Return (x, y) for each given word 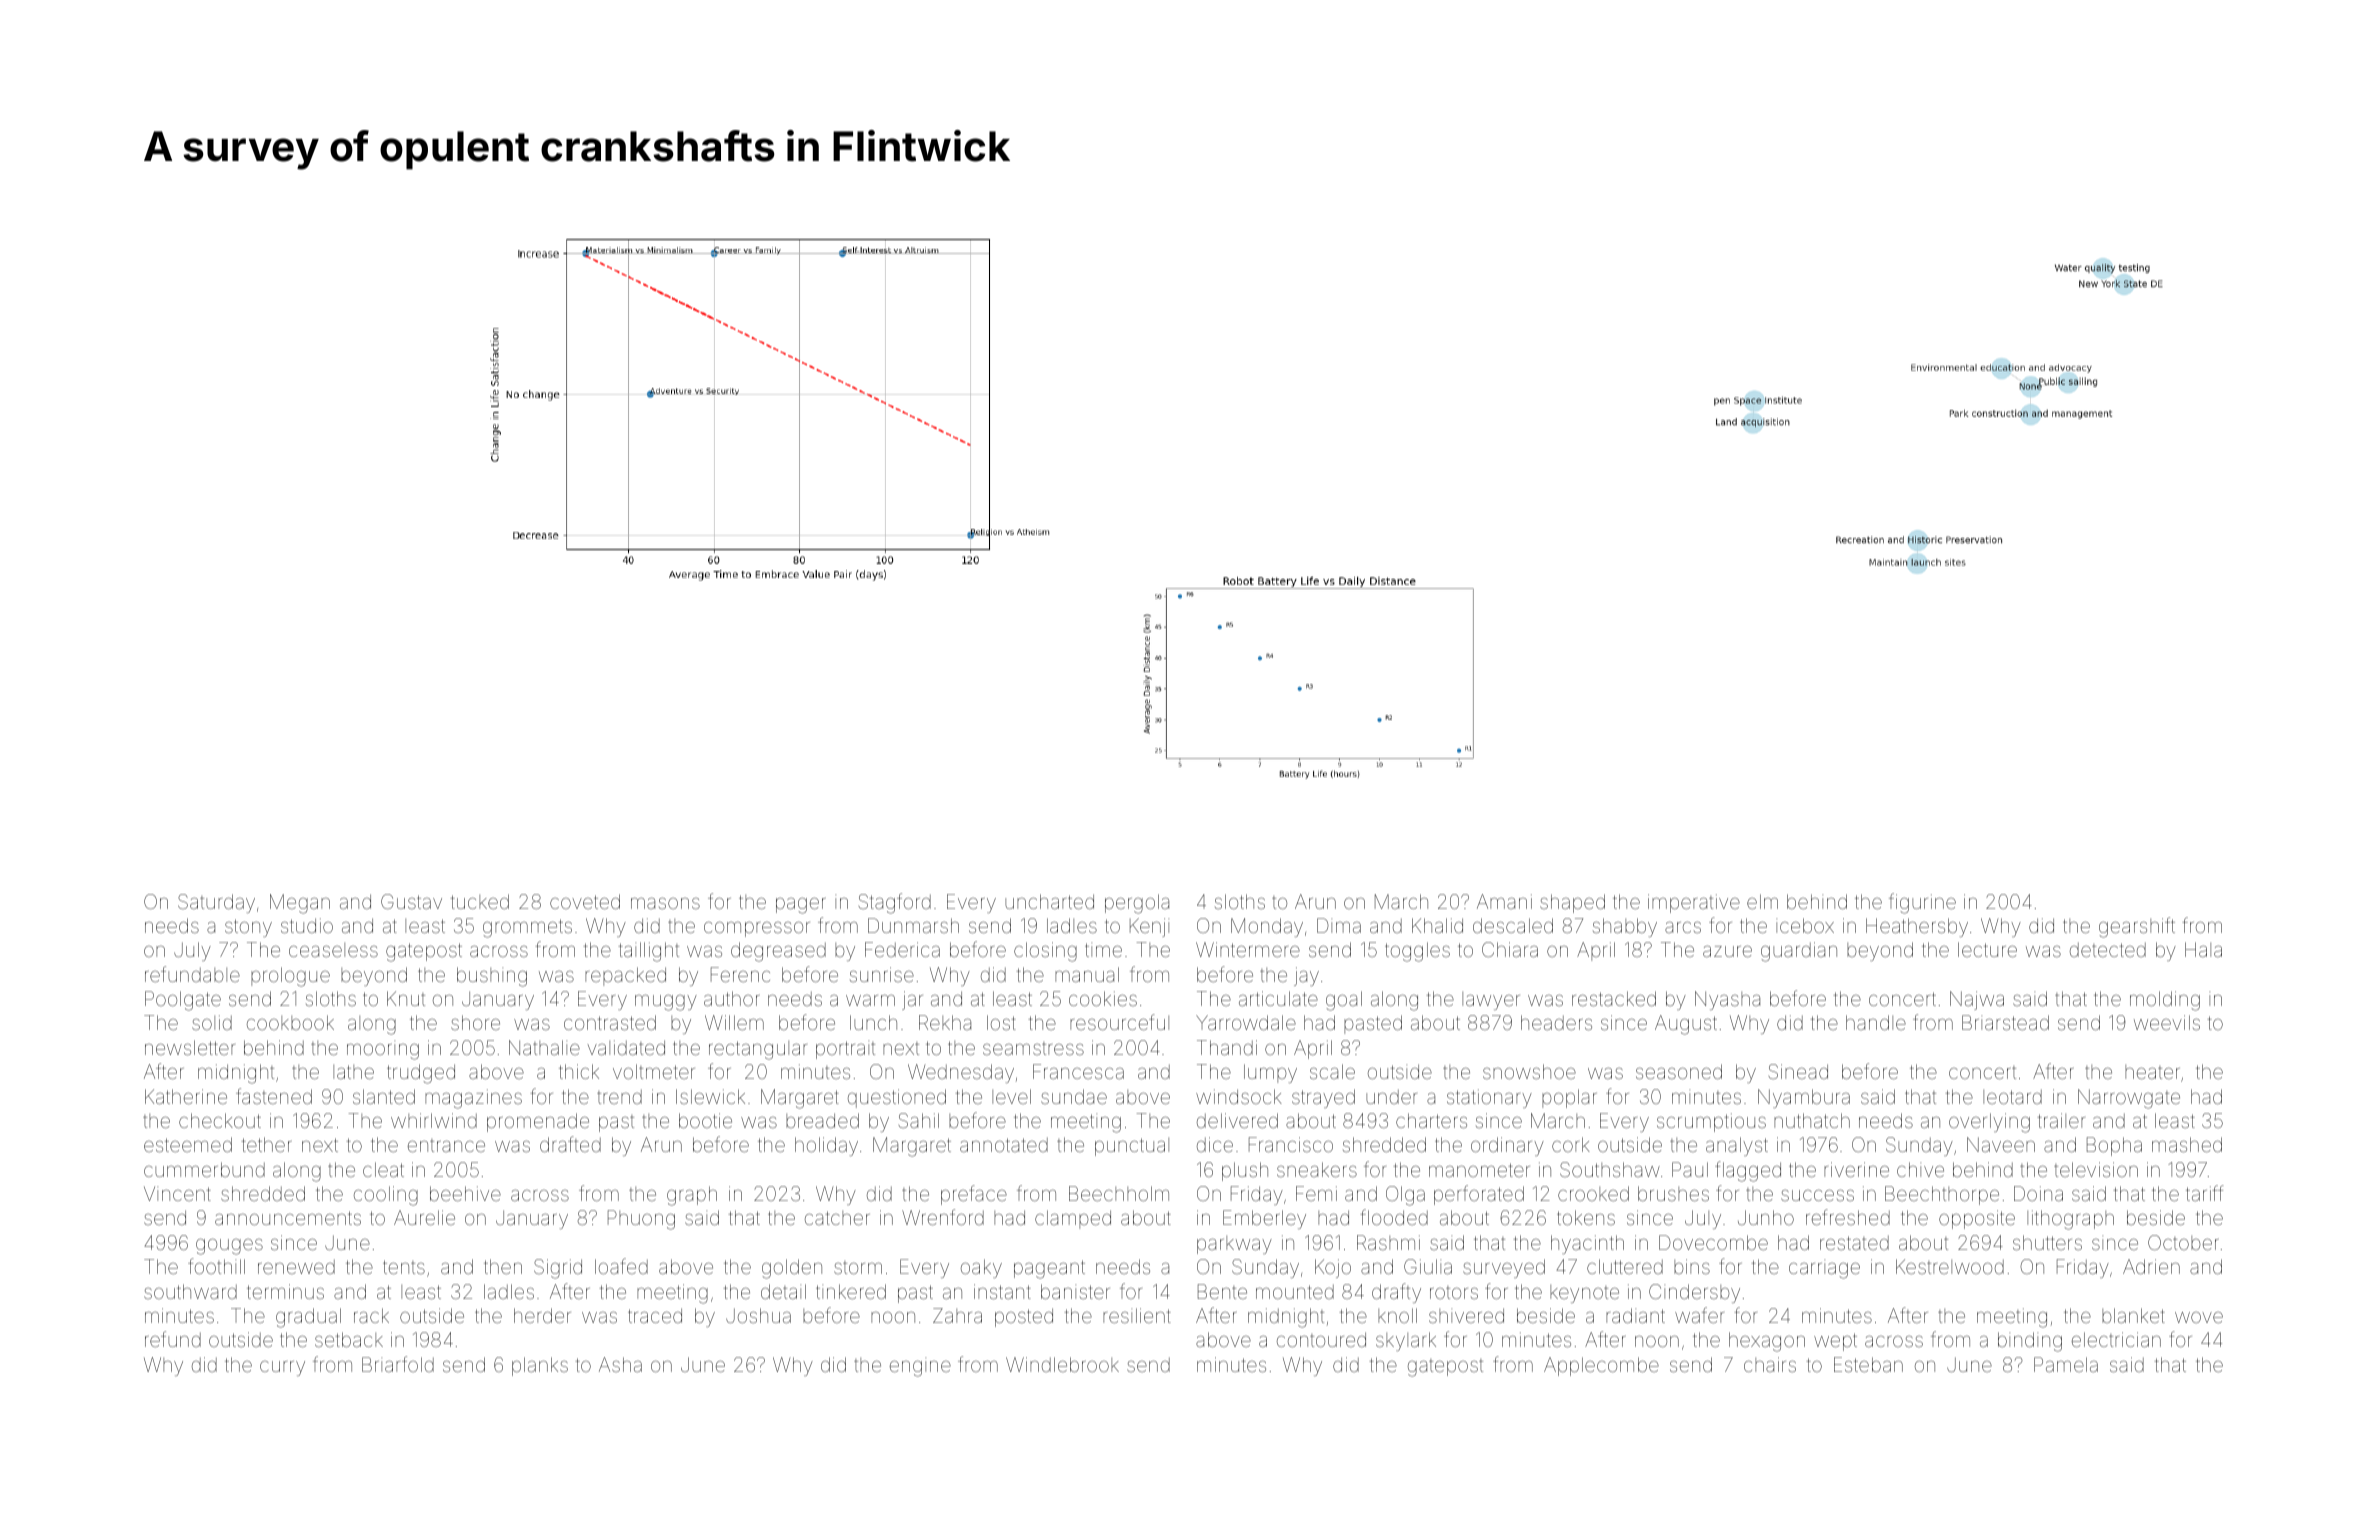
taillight (649, 952)
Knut (406, 998)
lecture (1987, 949)
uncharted (1049, 901)
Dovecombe (1713, 1242)
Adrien (2151, 1266)
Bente (1222, 1291)
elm (1762, 901)
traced (655, 1315)
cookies (1103, 998)
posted (1024, 1317)
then (503, 1266)
